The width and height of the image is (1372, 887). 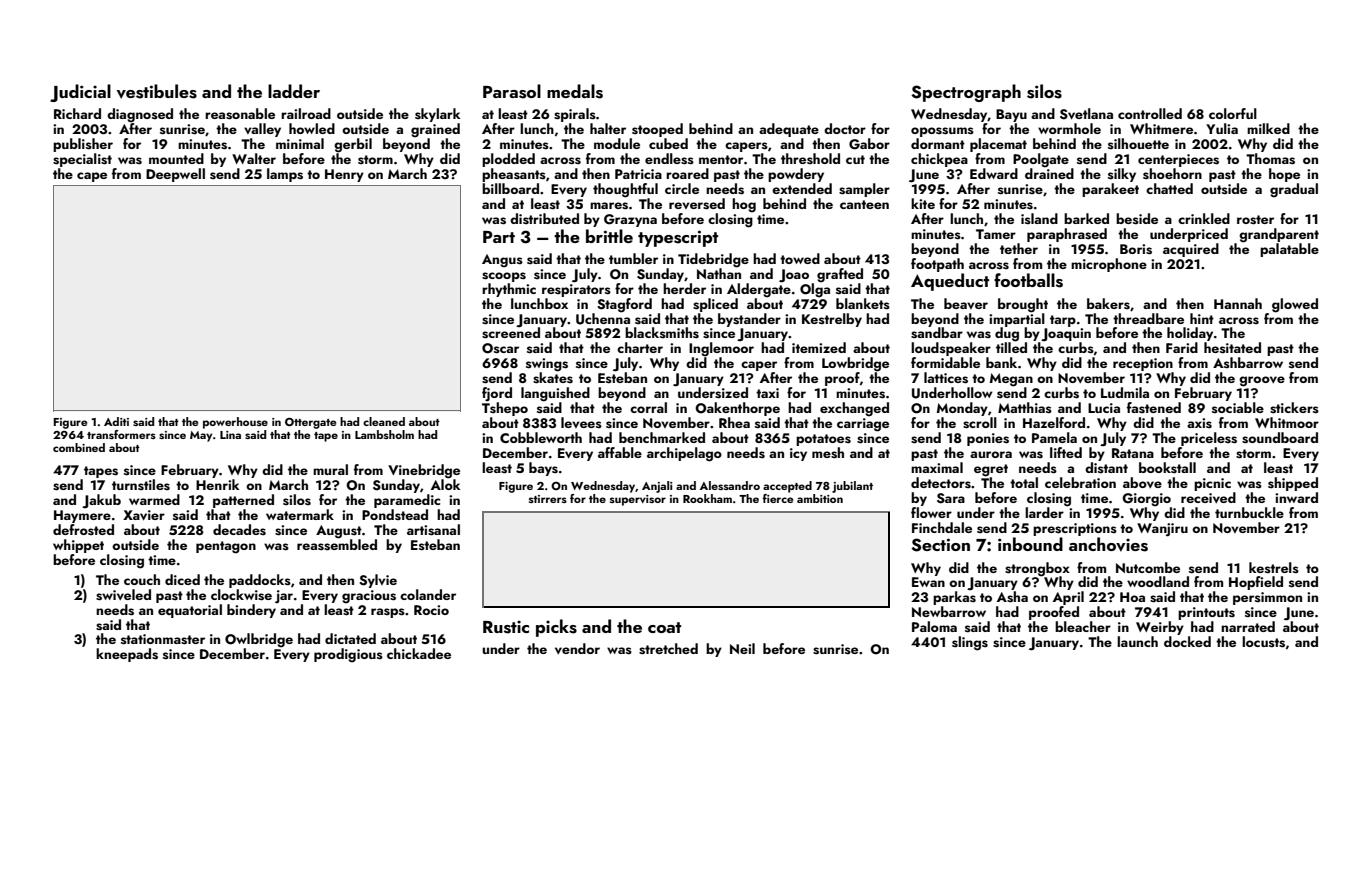 I want to click on diced, so click(x=182, y=579).
